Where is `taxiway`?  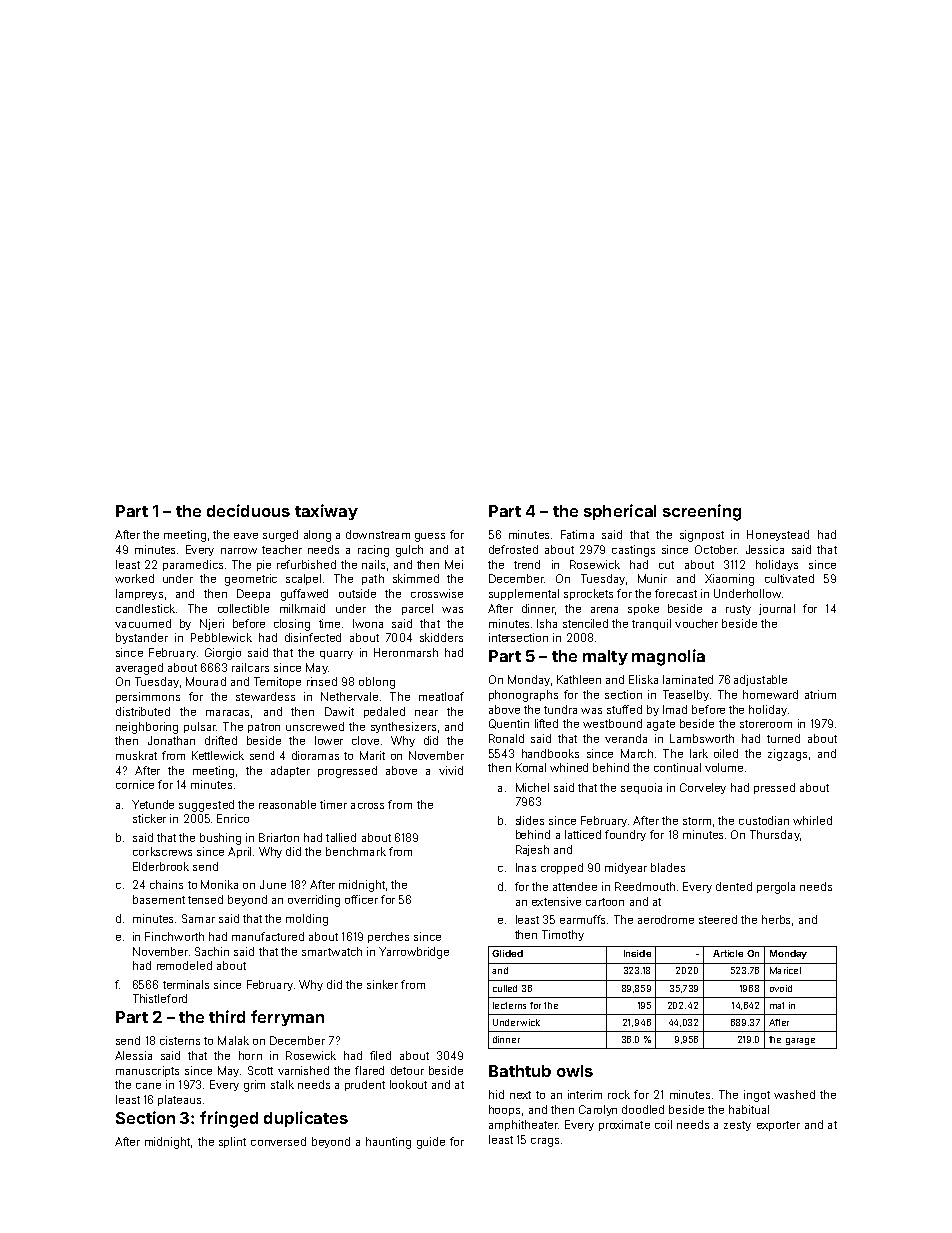 taxiway is located at coordinates (326, 512).
